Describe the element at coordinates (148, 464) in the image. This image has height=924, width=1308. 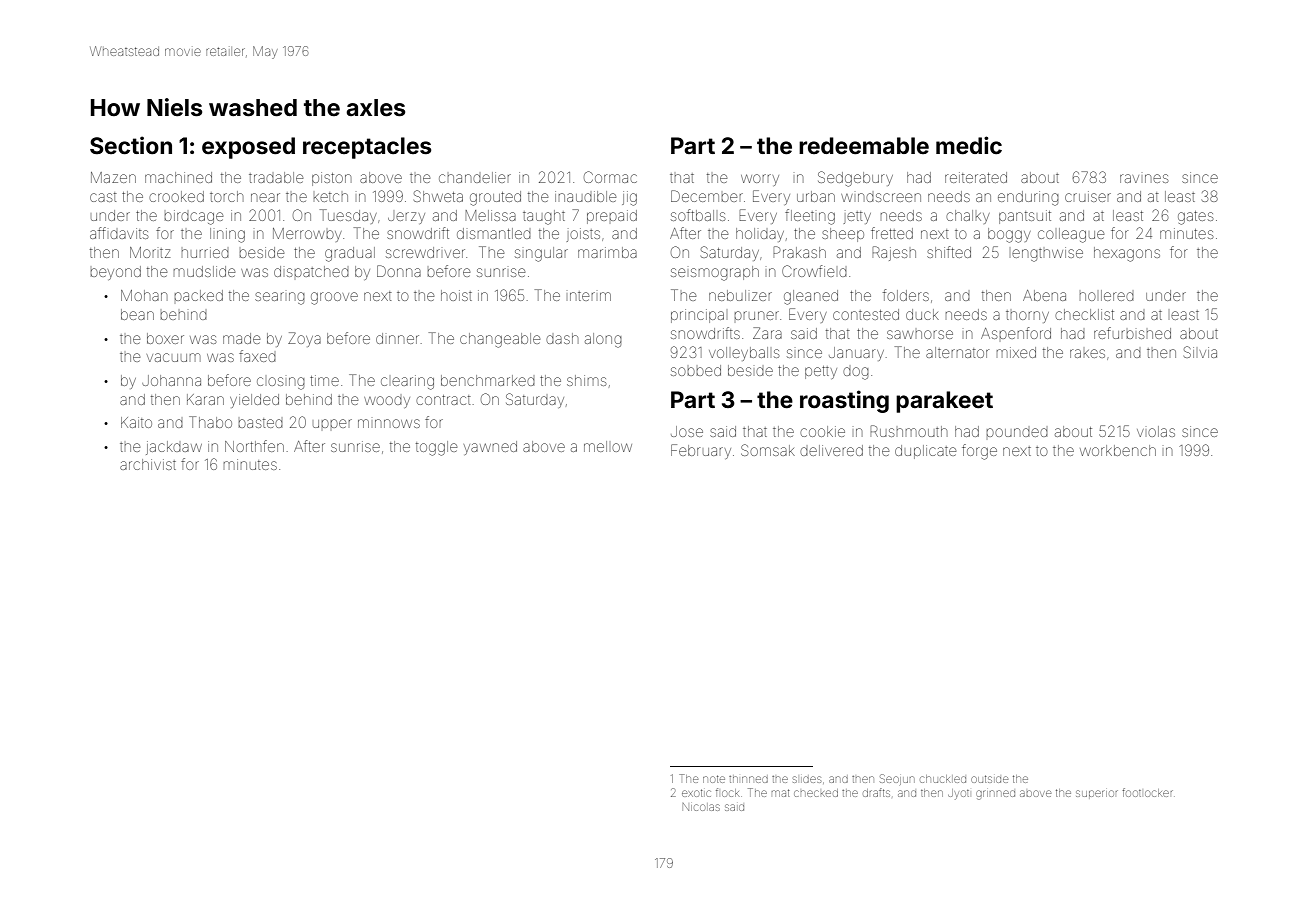
I see `archivist` at that location.
